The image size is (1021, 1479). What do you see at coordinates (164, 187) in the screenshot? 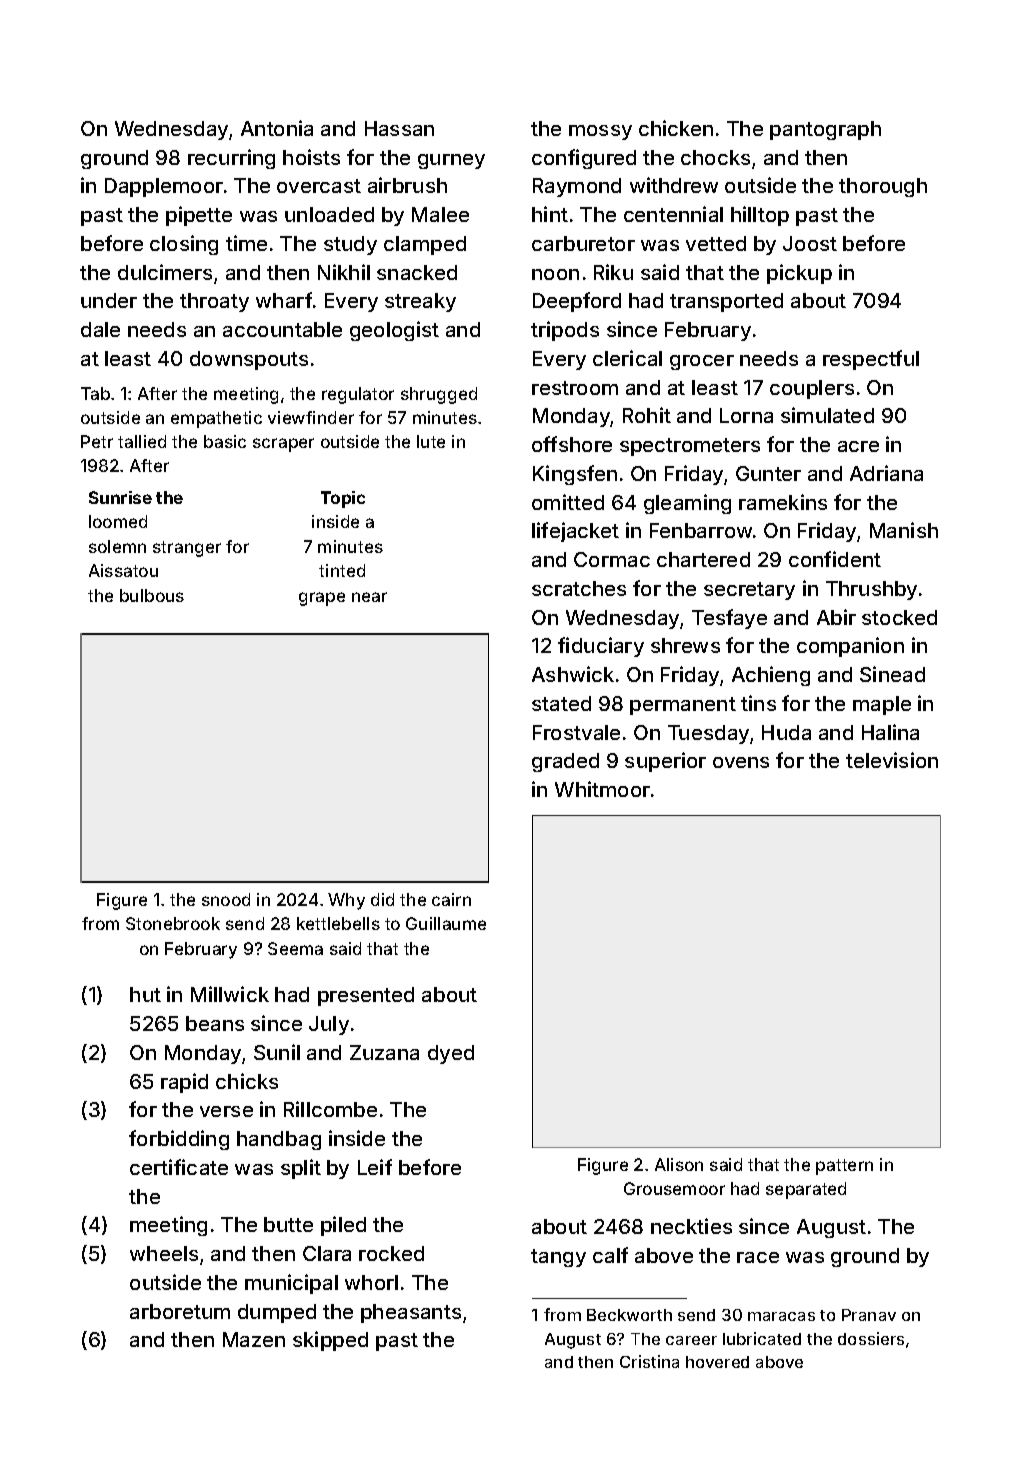
I see `Dapplemoor` at bounding box center [164, 187].
